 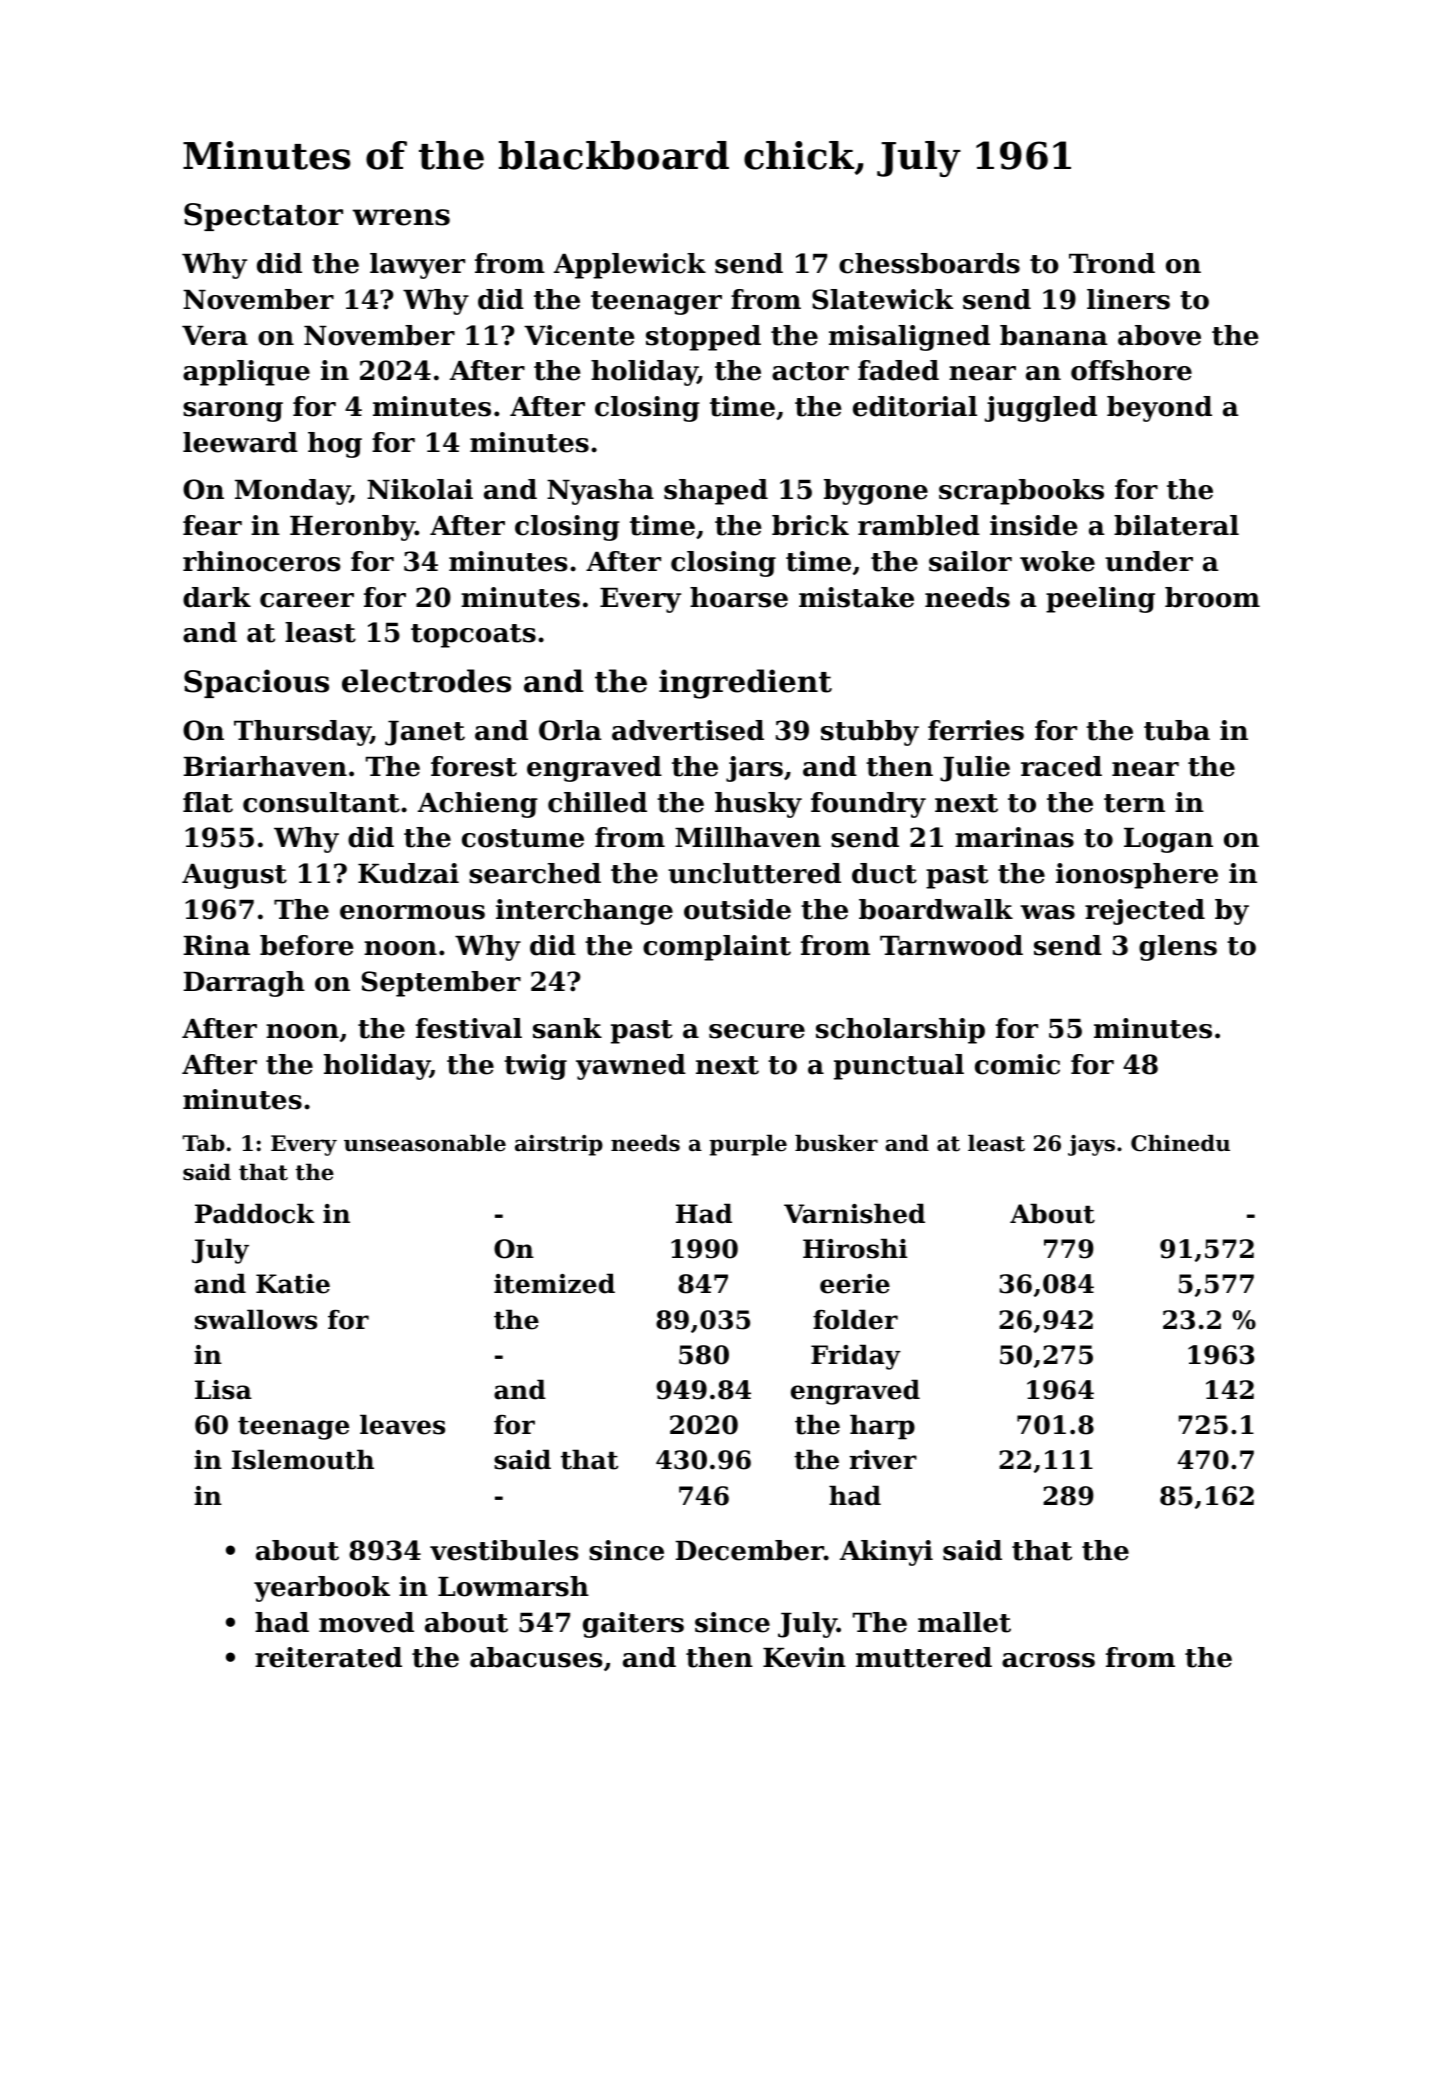 What do you see at coordinates (748, 837) in the image?
I see `Millhaven` at bounding box center [748, 837].
